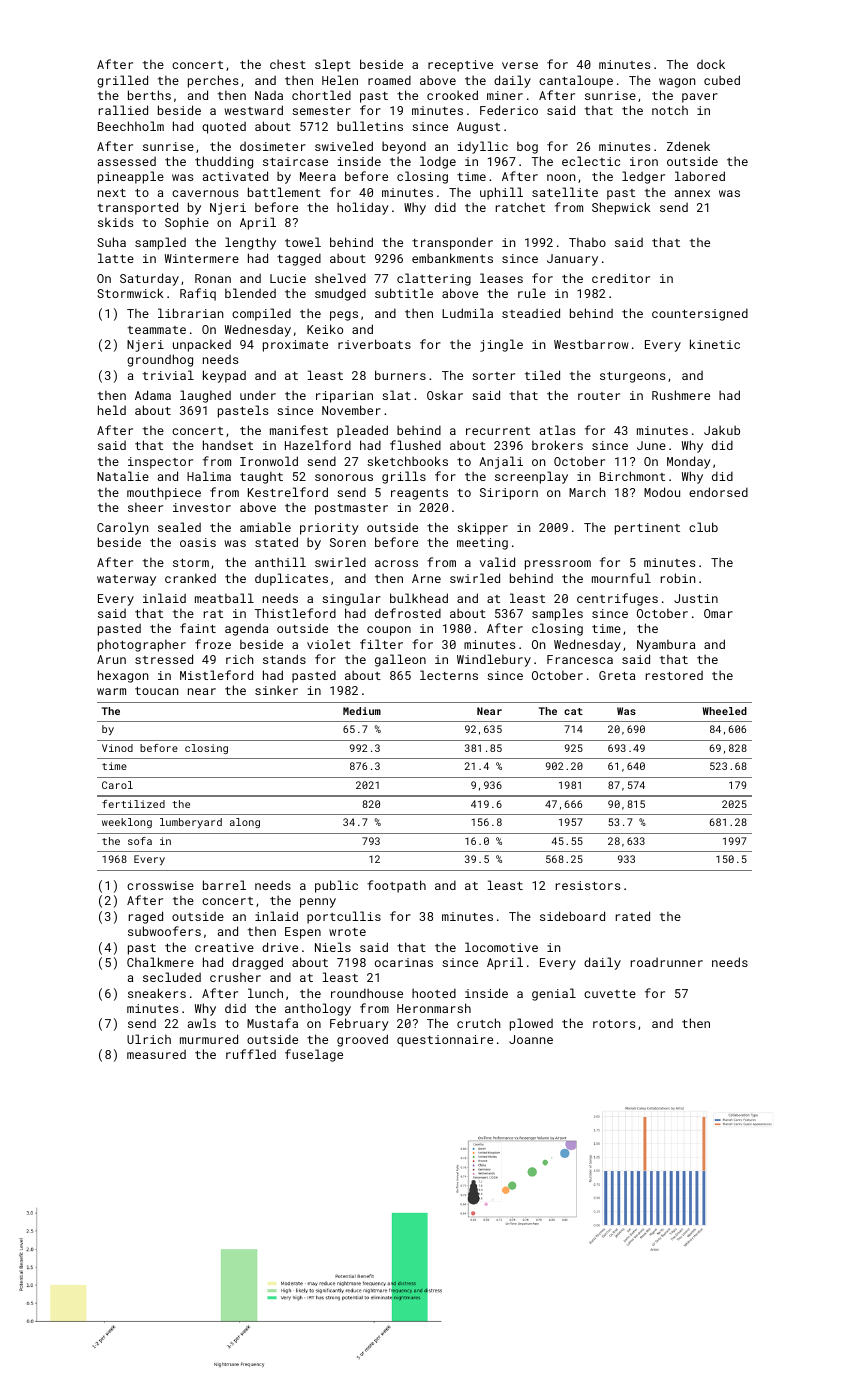 This page has height=1400, width=849. I want to click on investor, so click(202, 507).
